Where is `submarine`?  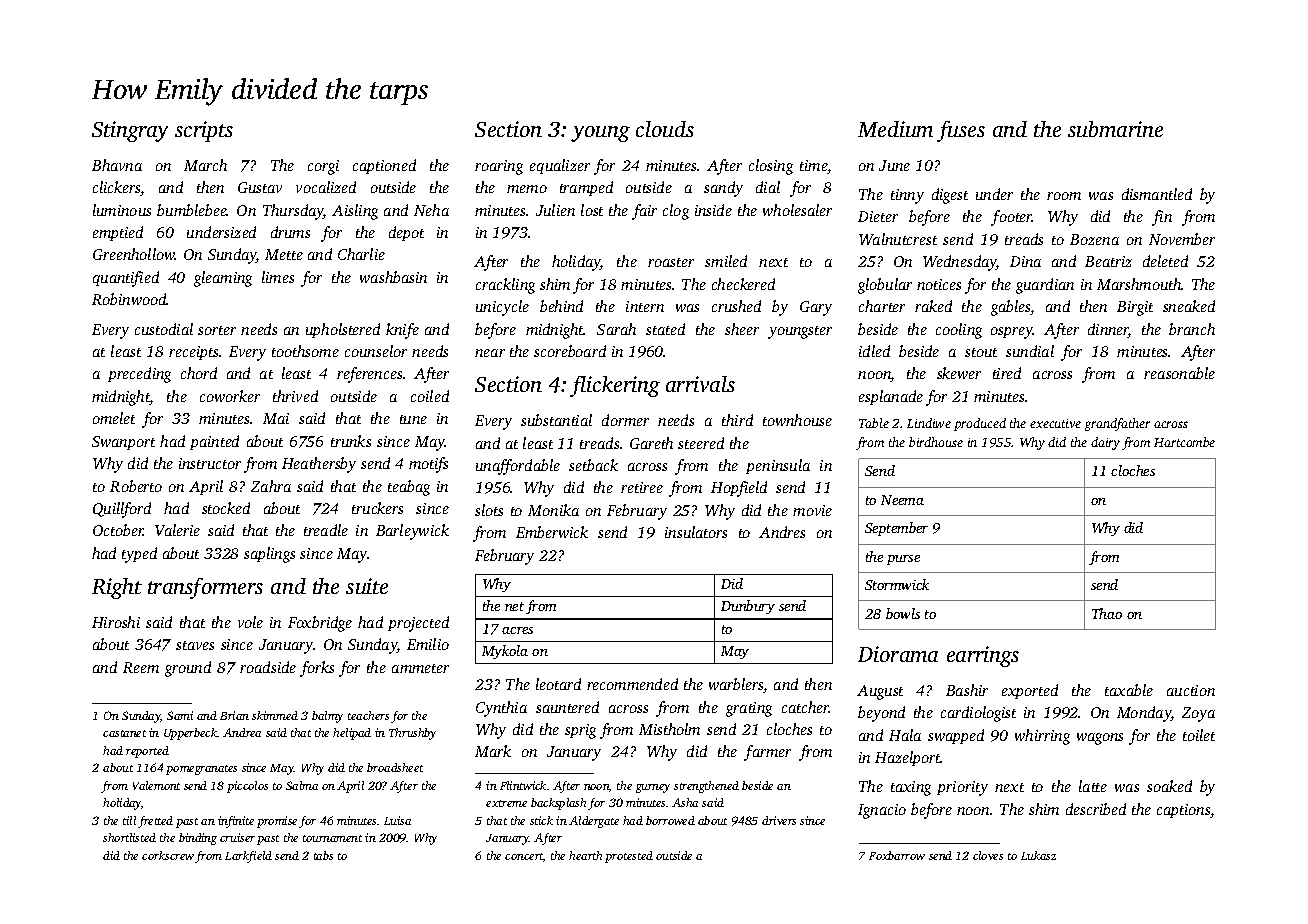
submarine is located at coordinates (1115, 129).
